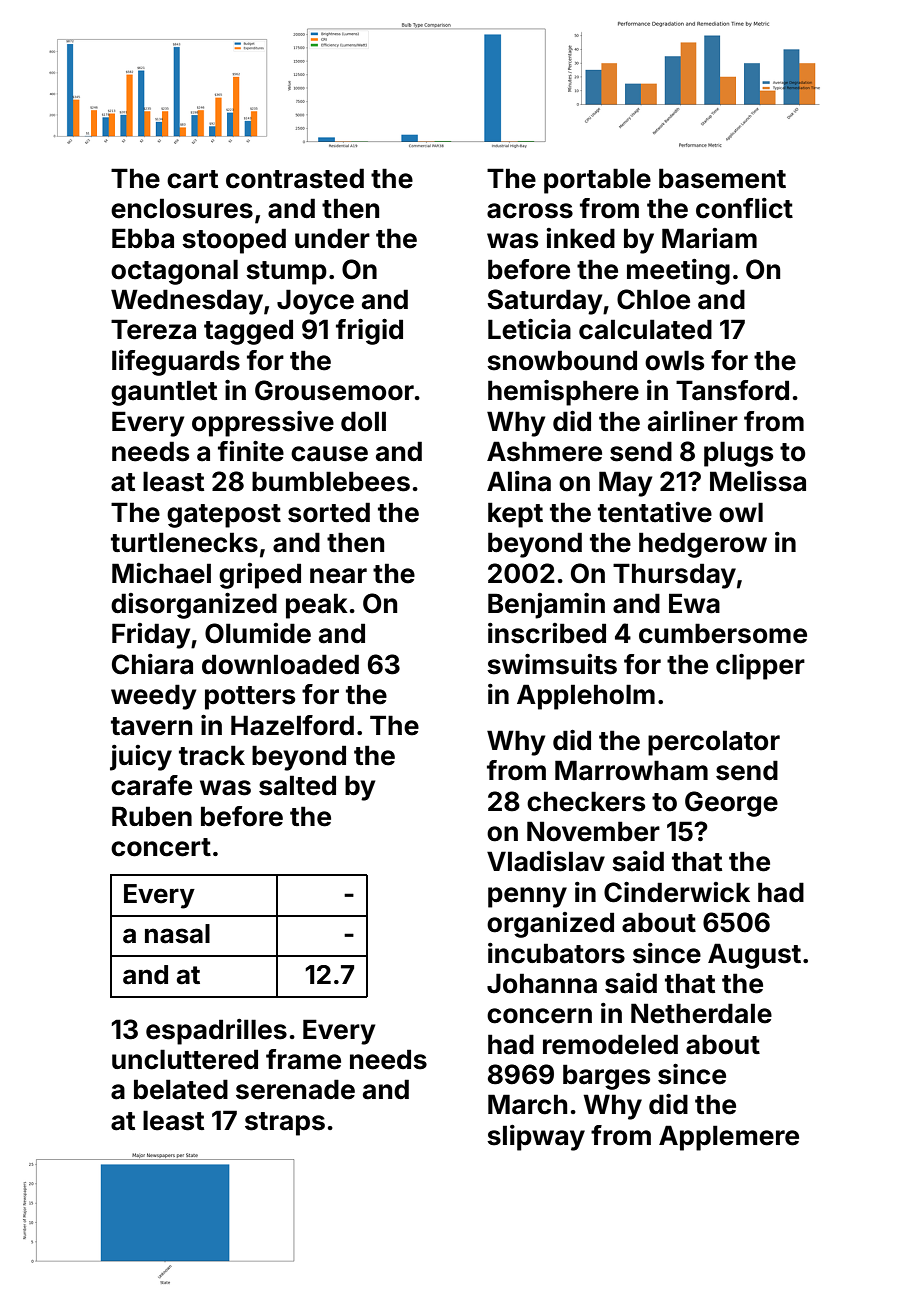 The width and height of the document is (924, 1311). What do you see at coordinates (563, 393) in the document?
I see `hemisphere` at bounding box center [563, 393].
